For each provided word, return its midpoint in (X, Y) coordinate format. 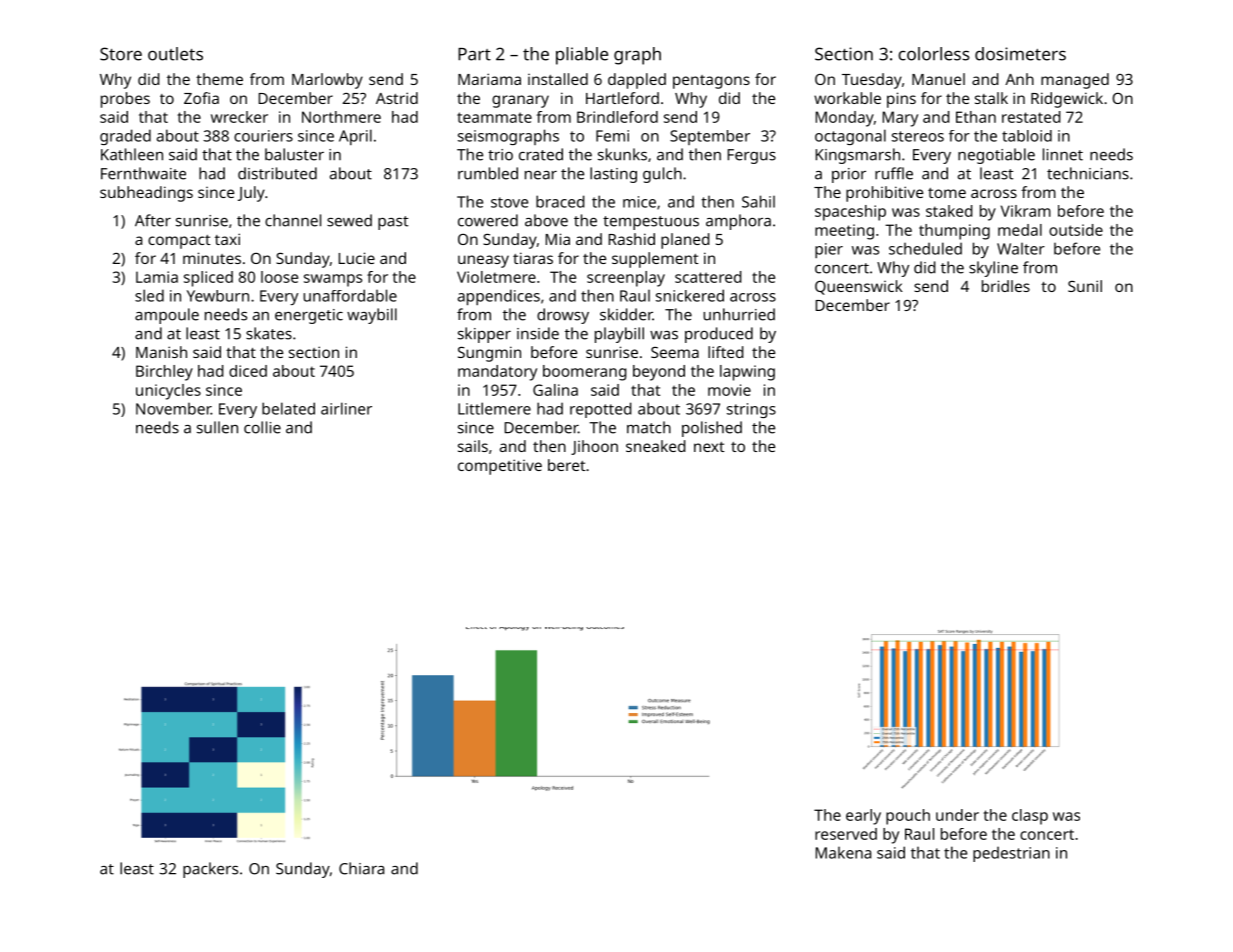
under (957, 815)
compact (179, 242)
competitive (500, 467)
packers (210, 870)
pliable (582, 56)
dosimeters (1020, 54)
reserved (846, 834)
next (709, 447)
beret (567, 465)
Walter (1021, 249)
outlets (175, 54)
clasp (1030, 817)
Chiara (361, 868)
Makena (843, 853)
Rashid (632, 239)
